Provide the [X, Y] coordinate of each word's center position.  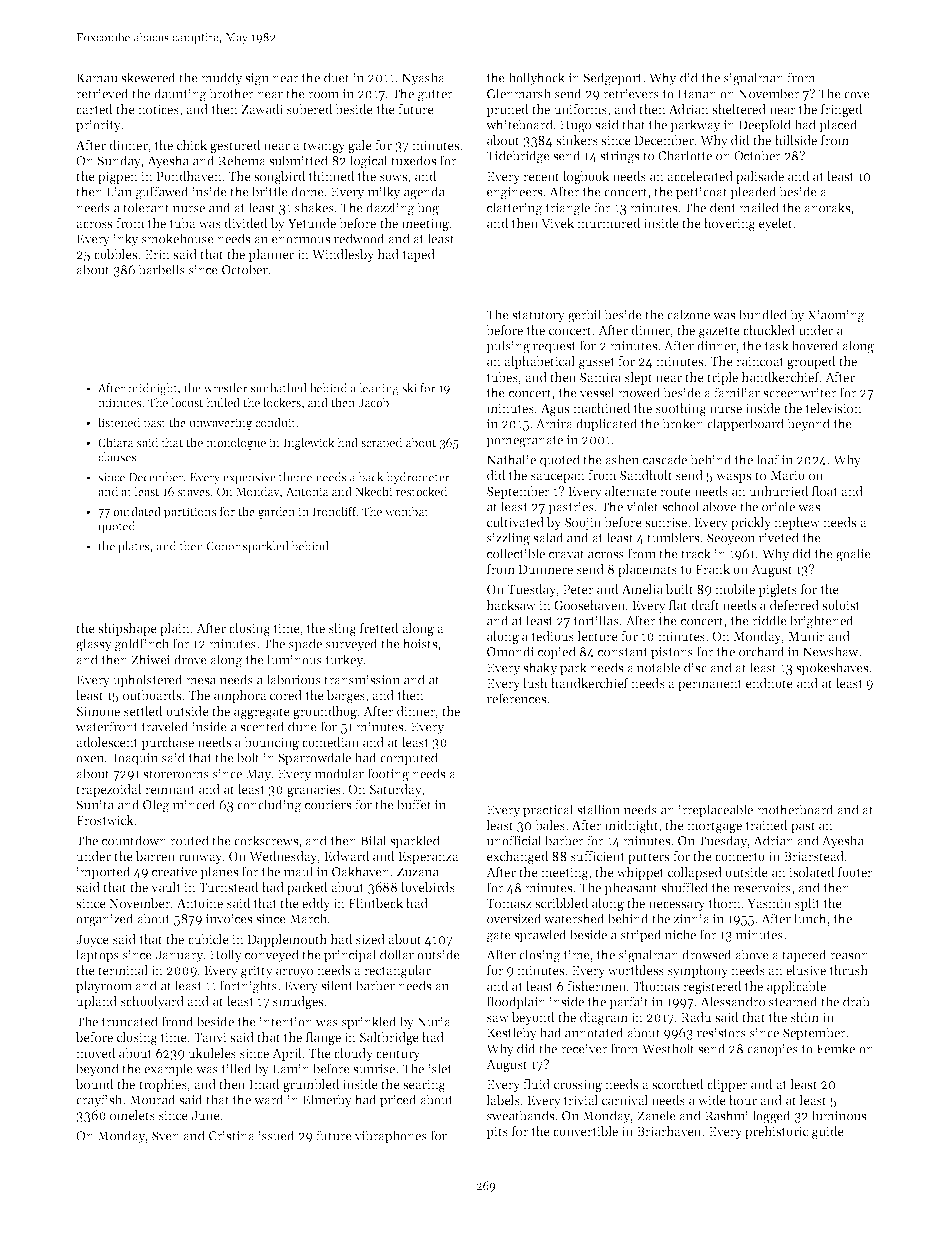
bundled [763, 314]
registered [712, 987]
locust [187, 402]
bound [95, 1084]
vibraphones [391, 1137]
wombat [407, 511]
